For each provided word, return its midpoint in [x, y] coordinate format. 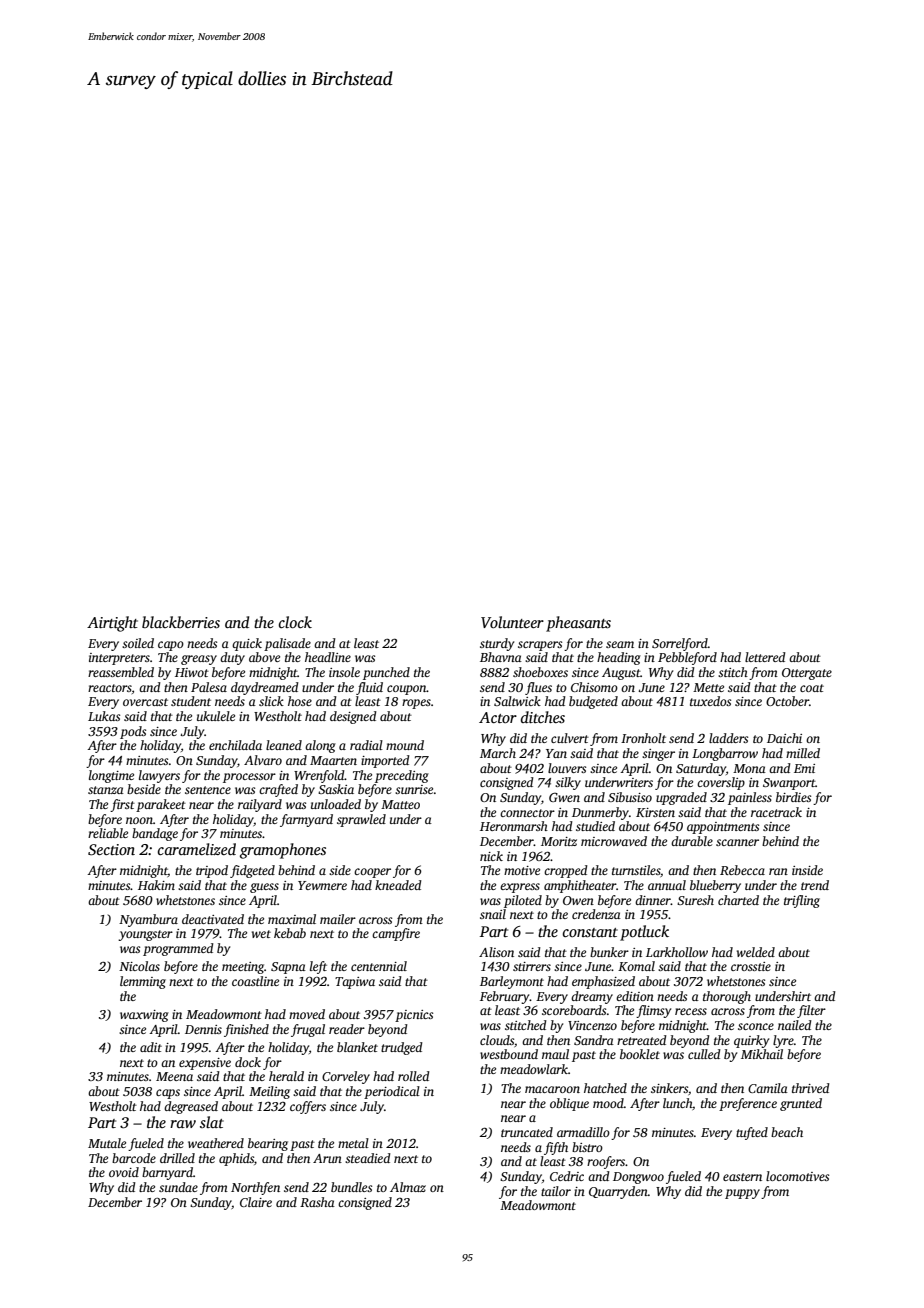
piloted [523, 901]
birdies [793, 797]
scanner [737, 842]
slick [271, 701]
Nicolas [139, 966]
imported [385, 761]
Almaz [408, 1187]
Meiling [269, 1092]
